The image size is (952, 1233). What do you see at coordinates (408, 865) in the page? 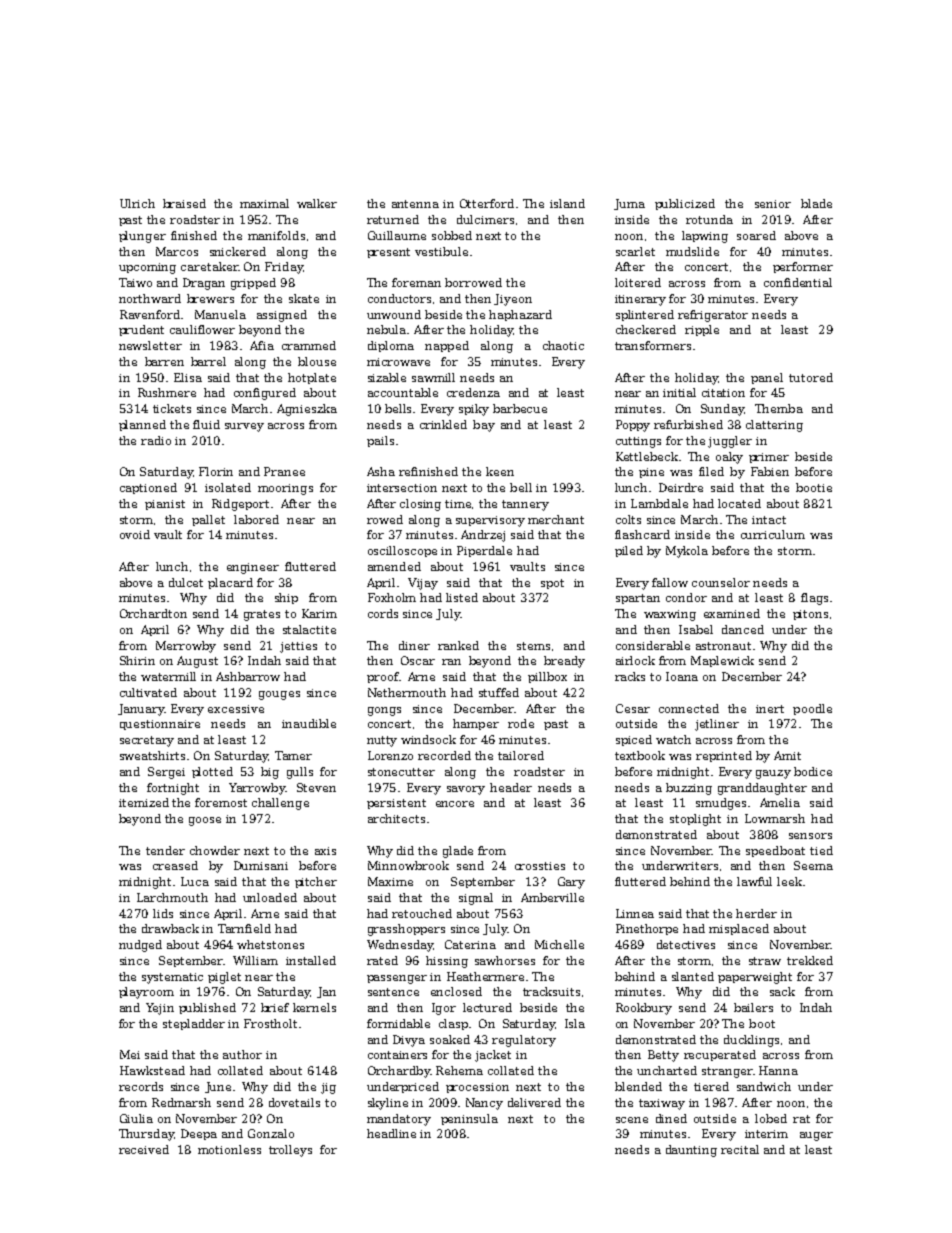
I see `Minnowbrook` at bounding box center [408, 865].
